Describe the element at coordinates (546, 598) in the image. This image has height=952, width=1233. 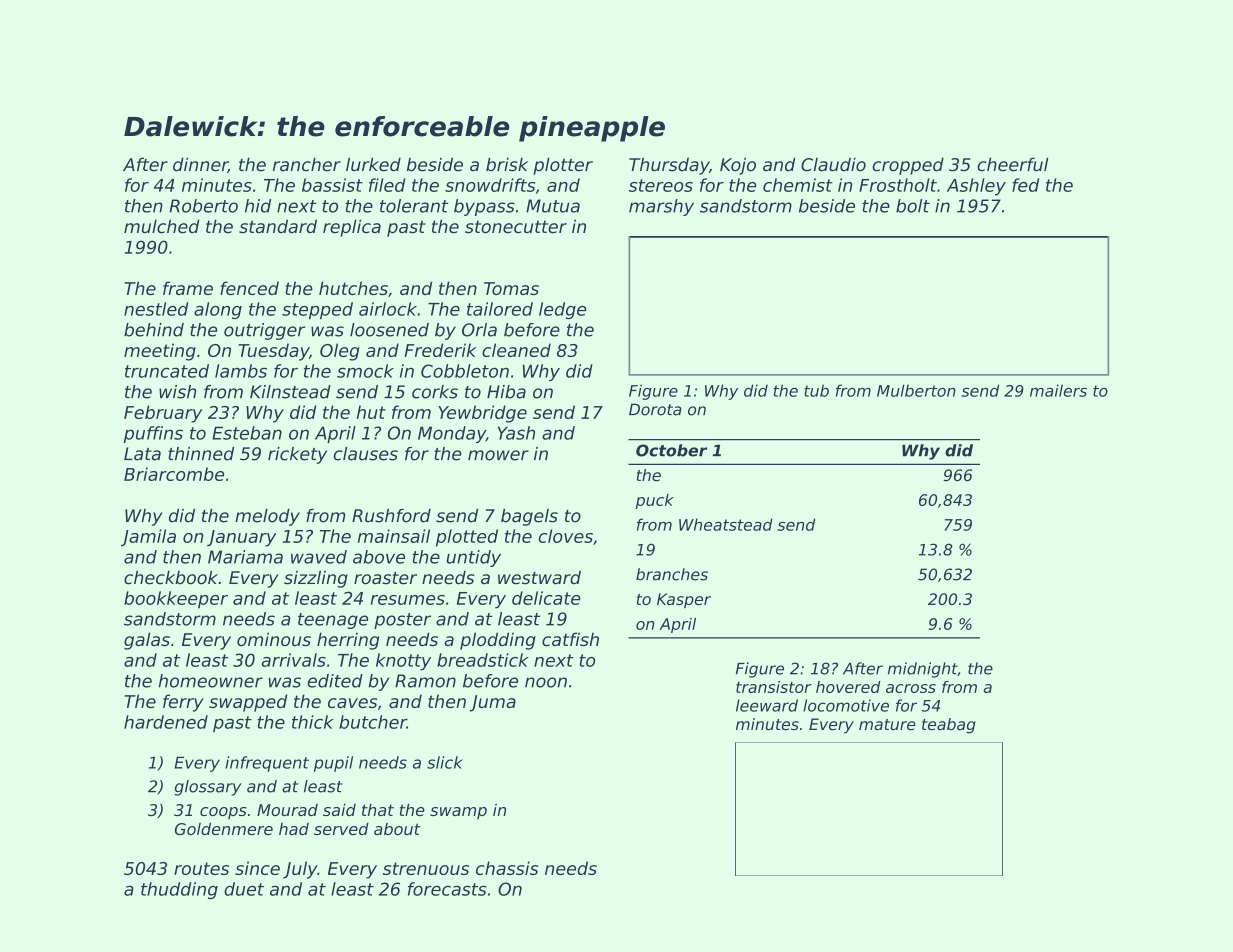
I see `delicate` at that location.
